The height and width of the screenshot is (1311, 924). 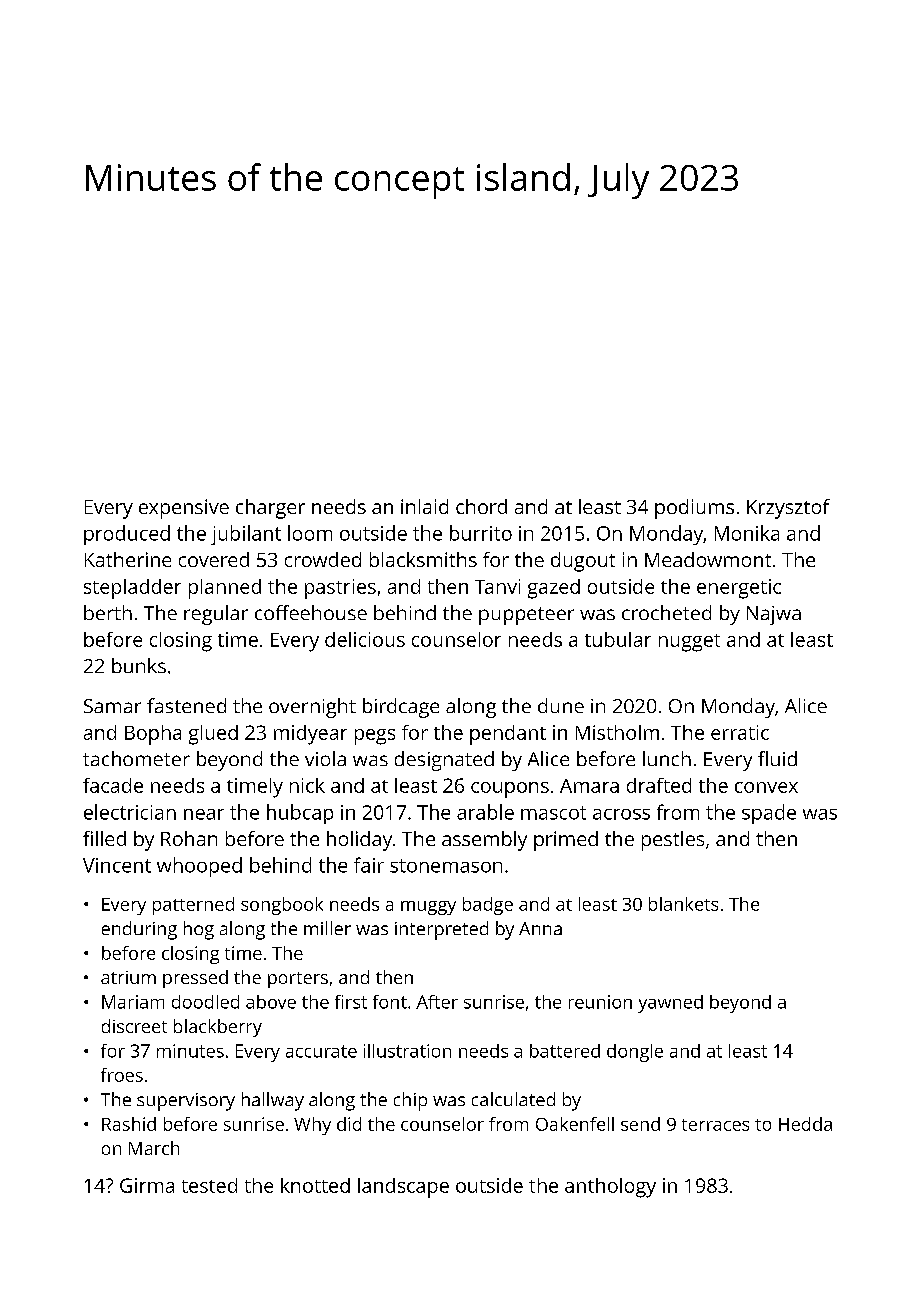 I want to click on dugout, so click(x=583, y=562).
